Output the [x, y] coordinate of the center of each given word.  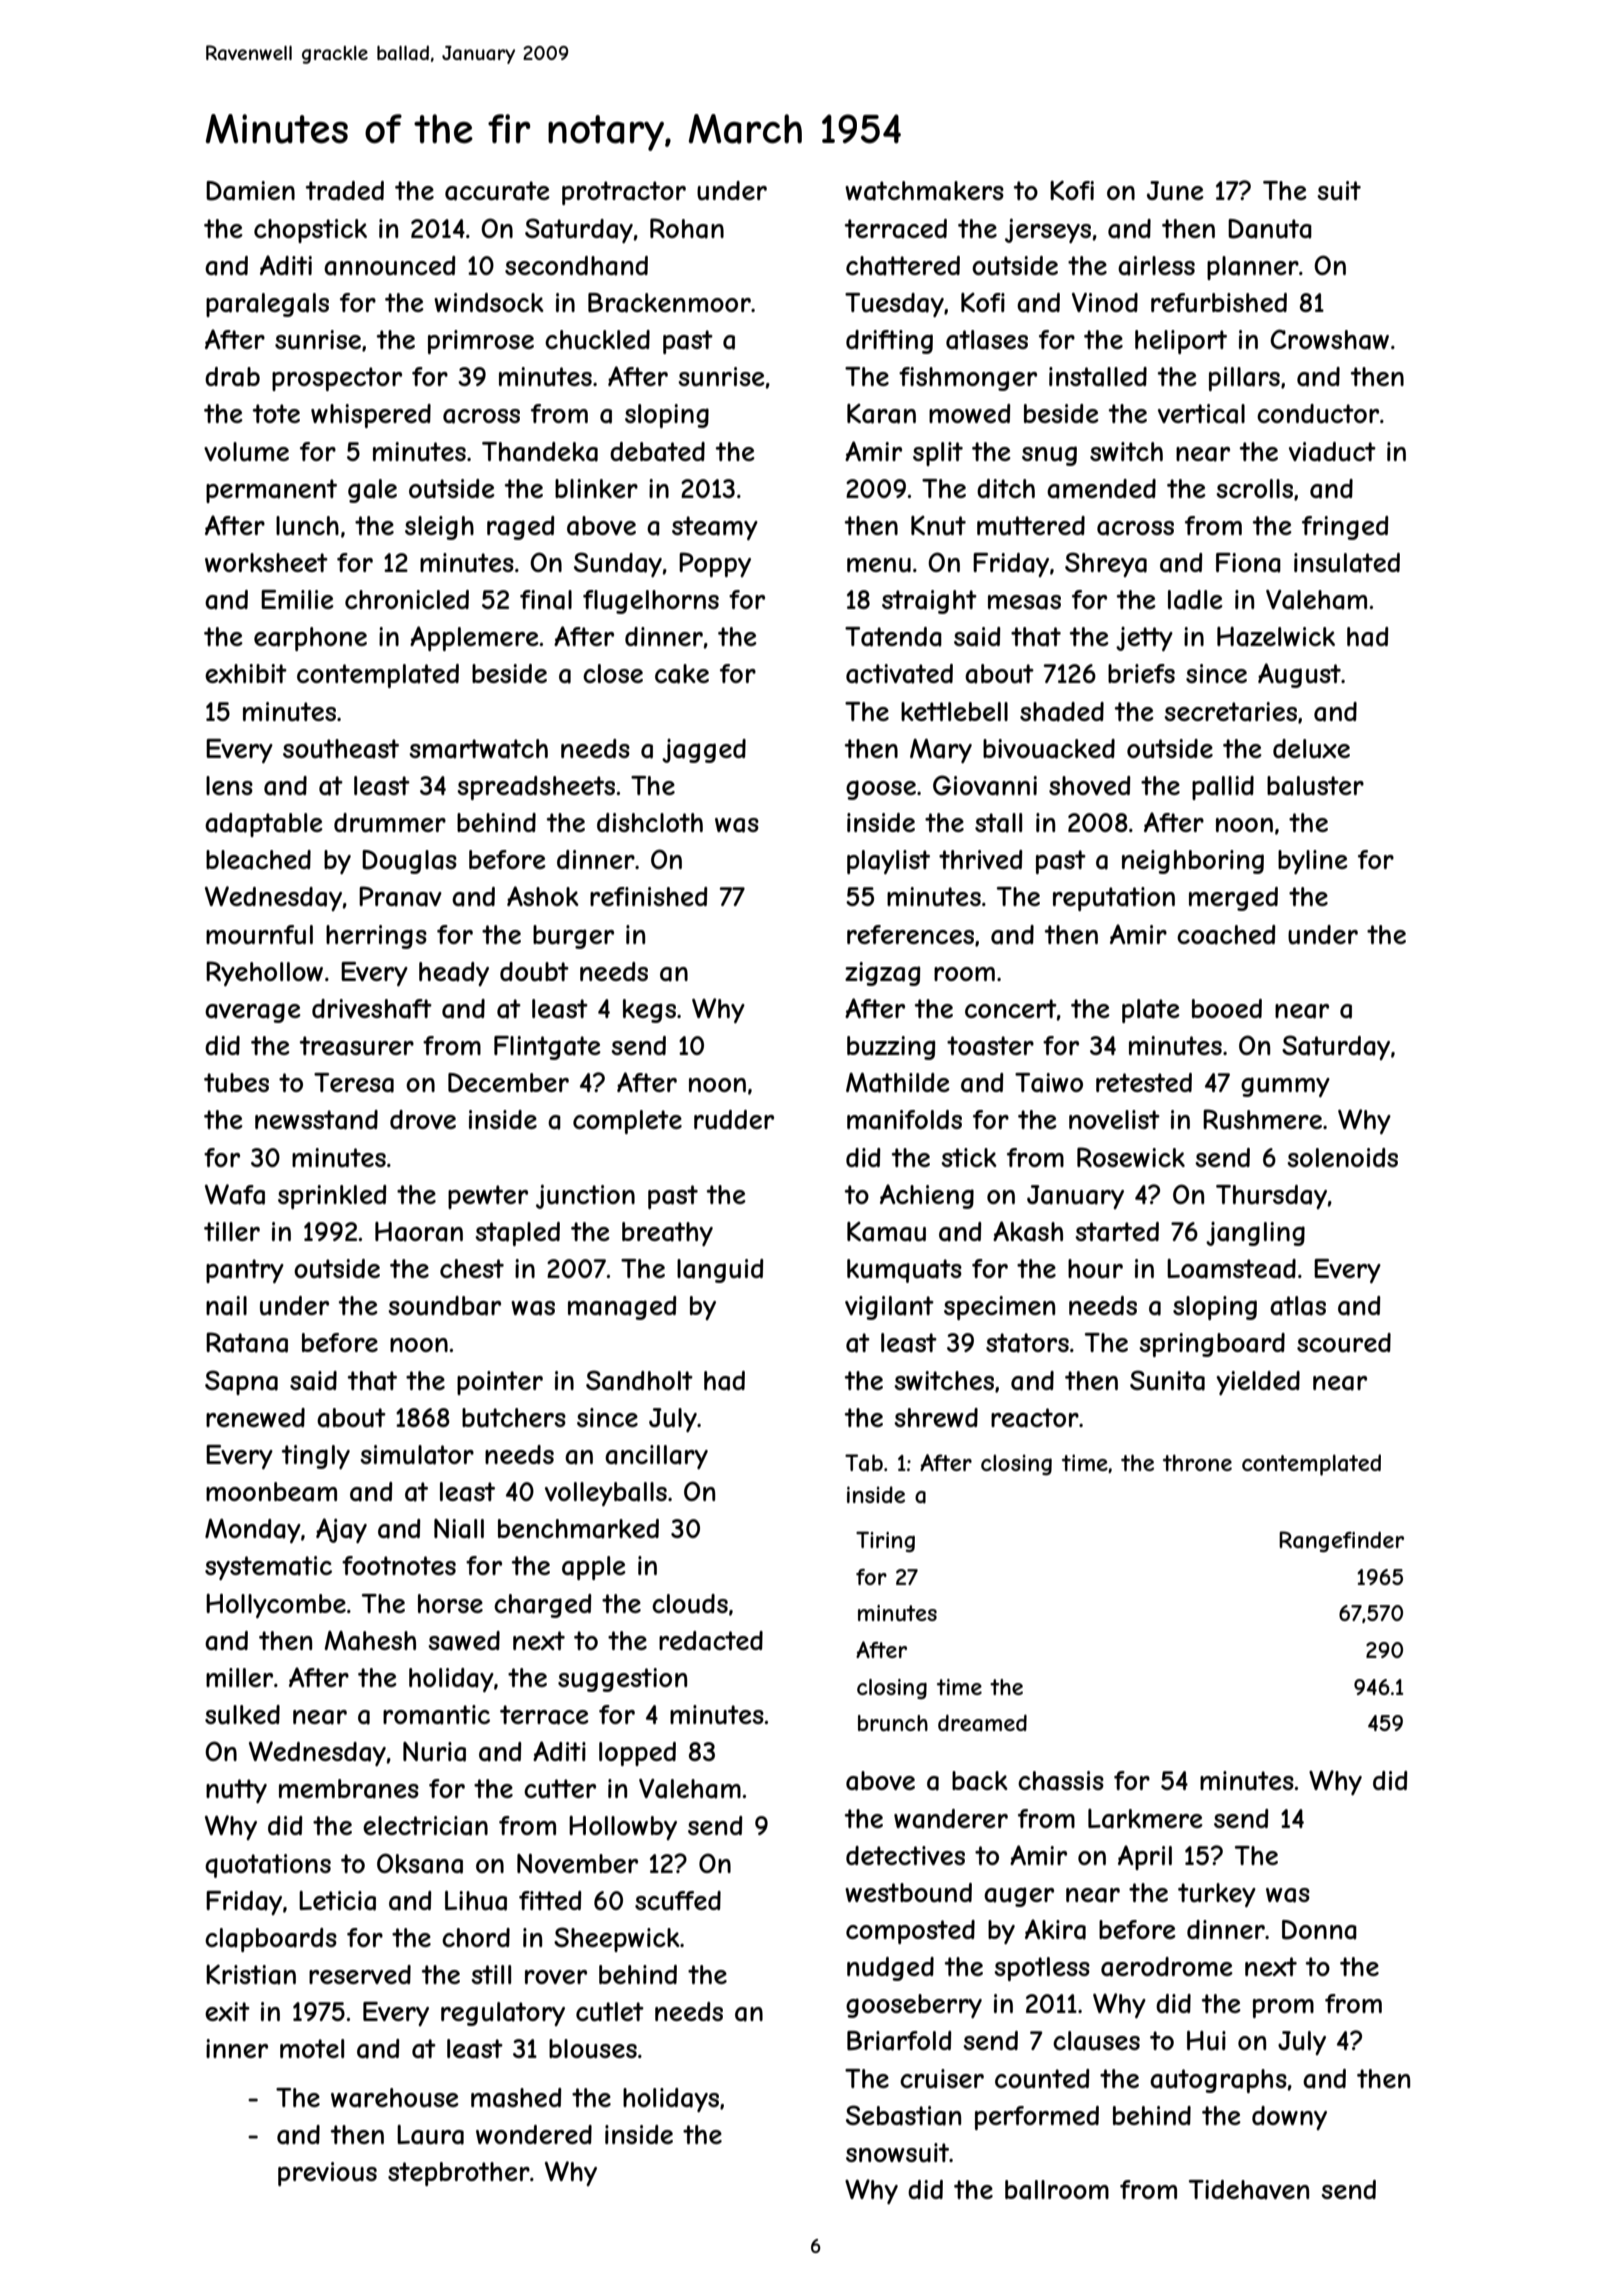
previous [327, 2174]
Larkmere [1145, 1819]
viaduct [1332, 452]
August [1299, 675]
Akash [1028, 1231]
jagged [704, 751]
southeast [341, 749]
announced [389, 266]
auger [1019, 1897]
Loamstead [1231, 1269]
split [938, 454]
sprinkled [332, 1197]
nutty [236, 1791]
